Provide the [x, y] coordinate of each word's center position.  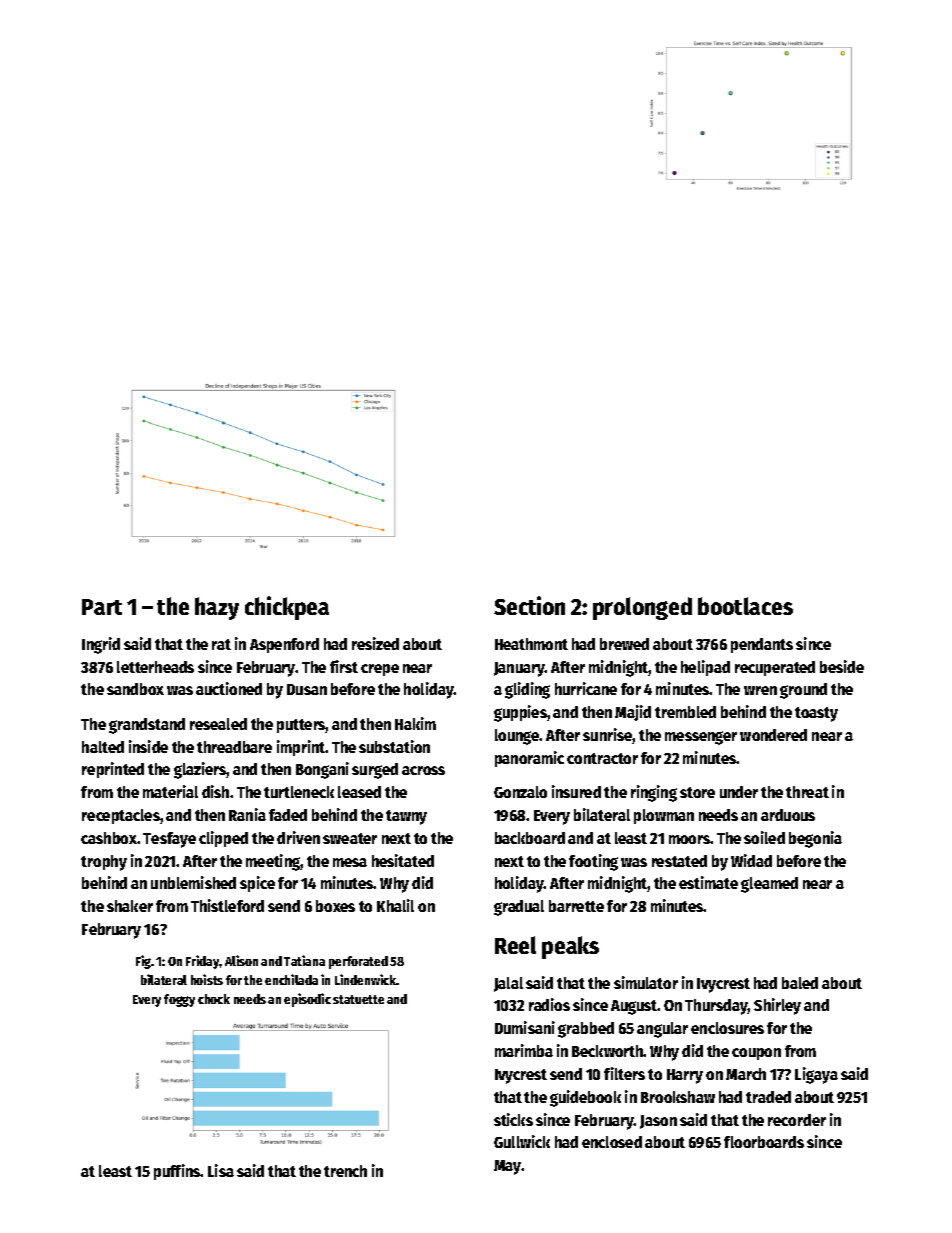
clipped [223, 839]
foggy [179, 1000]
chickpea [287, 608]
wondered [773, 735]
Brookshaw [678, 1097]
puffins [177, 1172]
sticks [513, 1119]
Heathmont [531, 644]
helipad [705, 668]
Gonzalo [520, 792]
